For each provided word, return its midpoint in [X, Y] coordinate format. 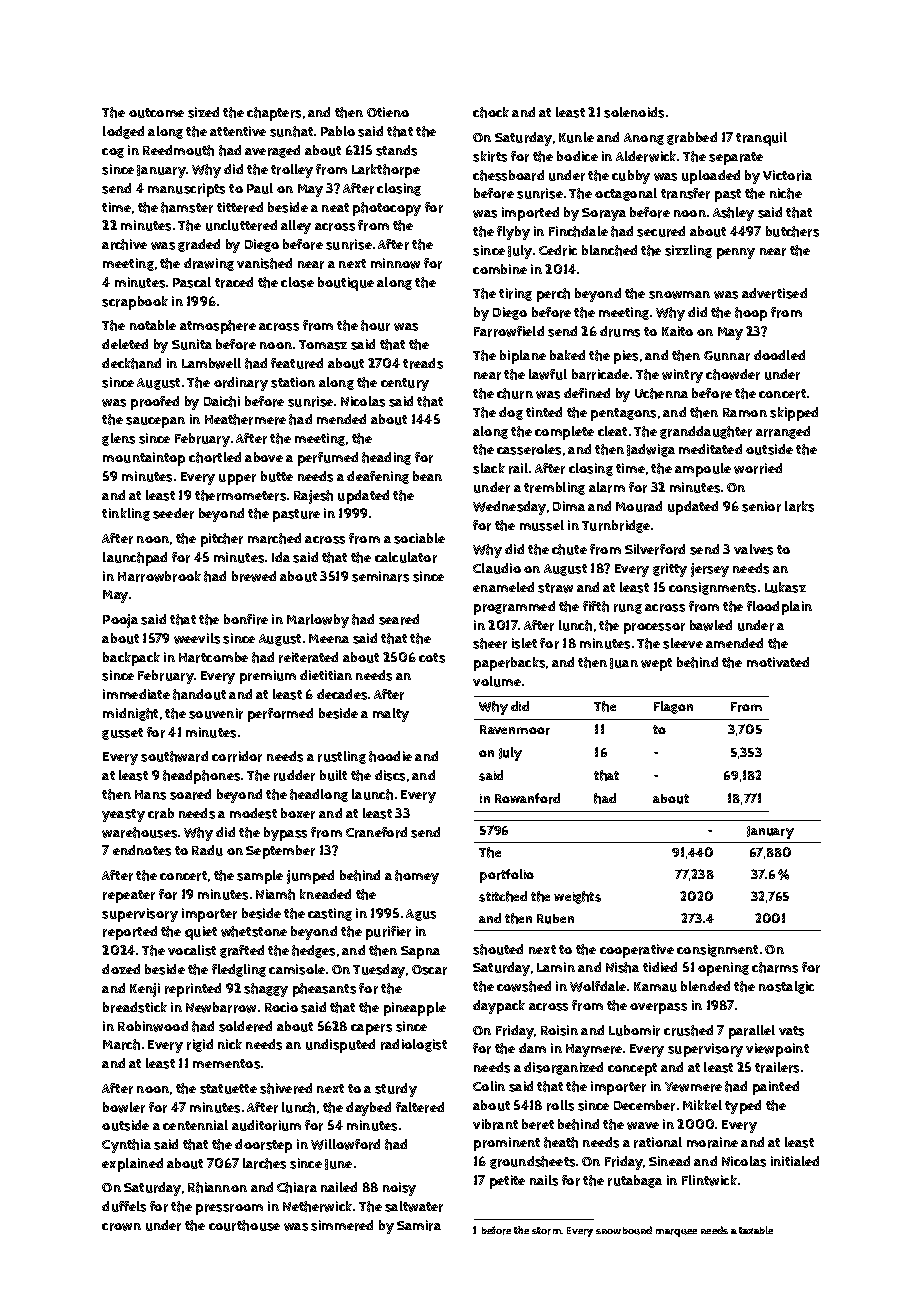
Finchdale [578, 231]
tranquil [761, 139]
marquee [676, 1233]
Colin [489, 1086]
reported [130, 933]
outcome [156, 113]
